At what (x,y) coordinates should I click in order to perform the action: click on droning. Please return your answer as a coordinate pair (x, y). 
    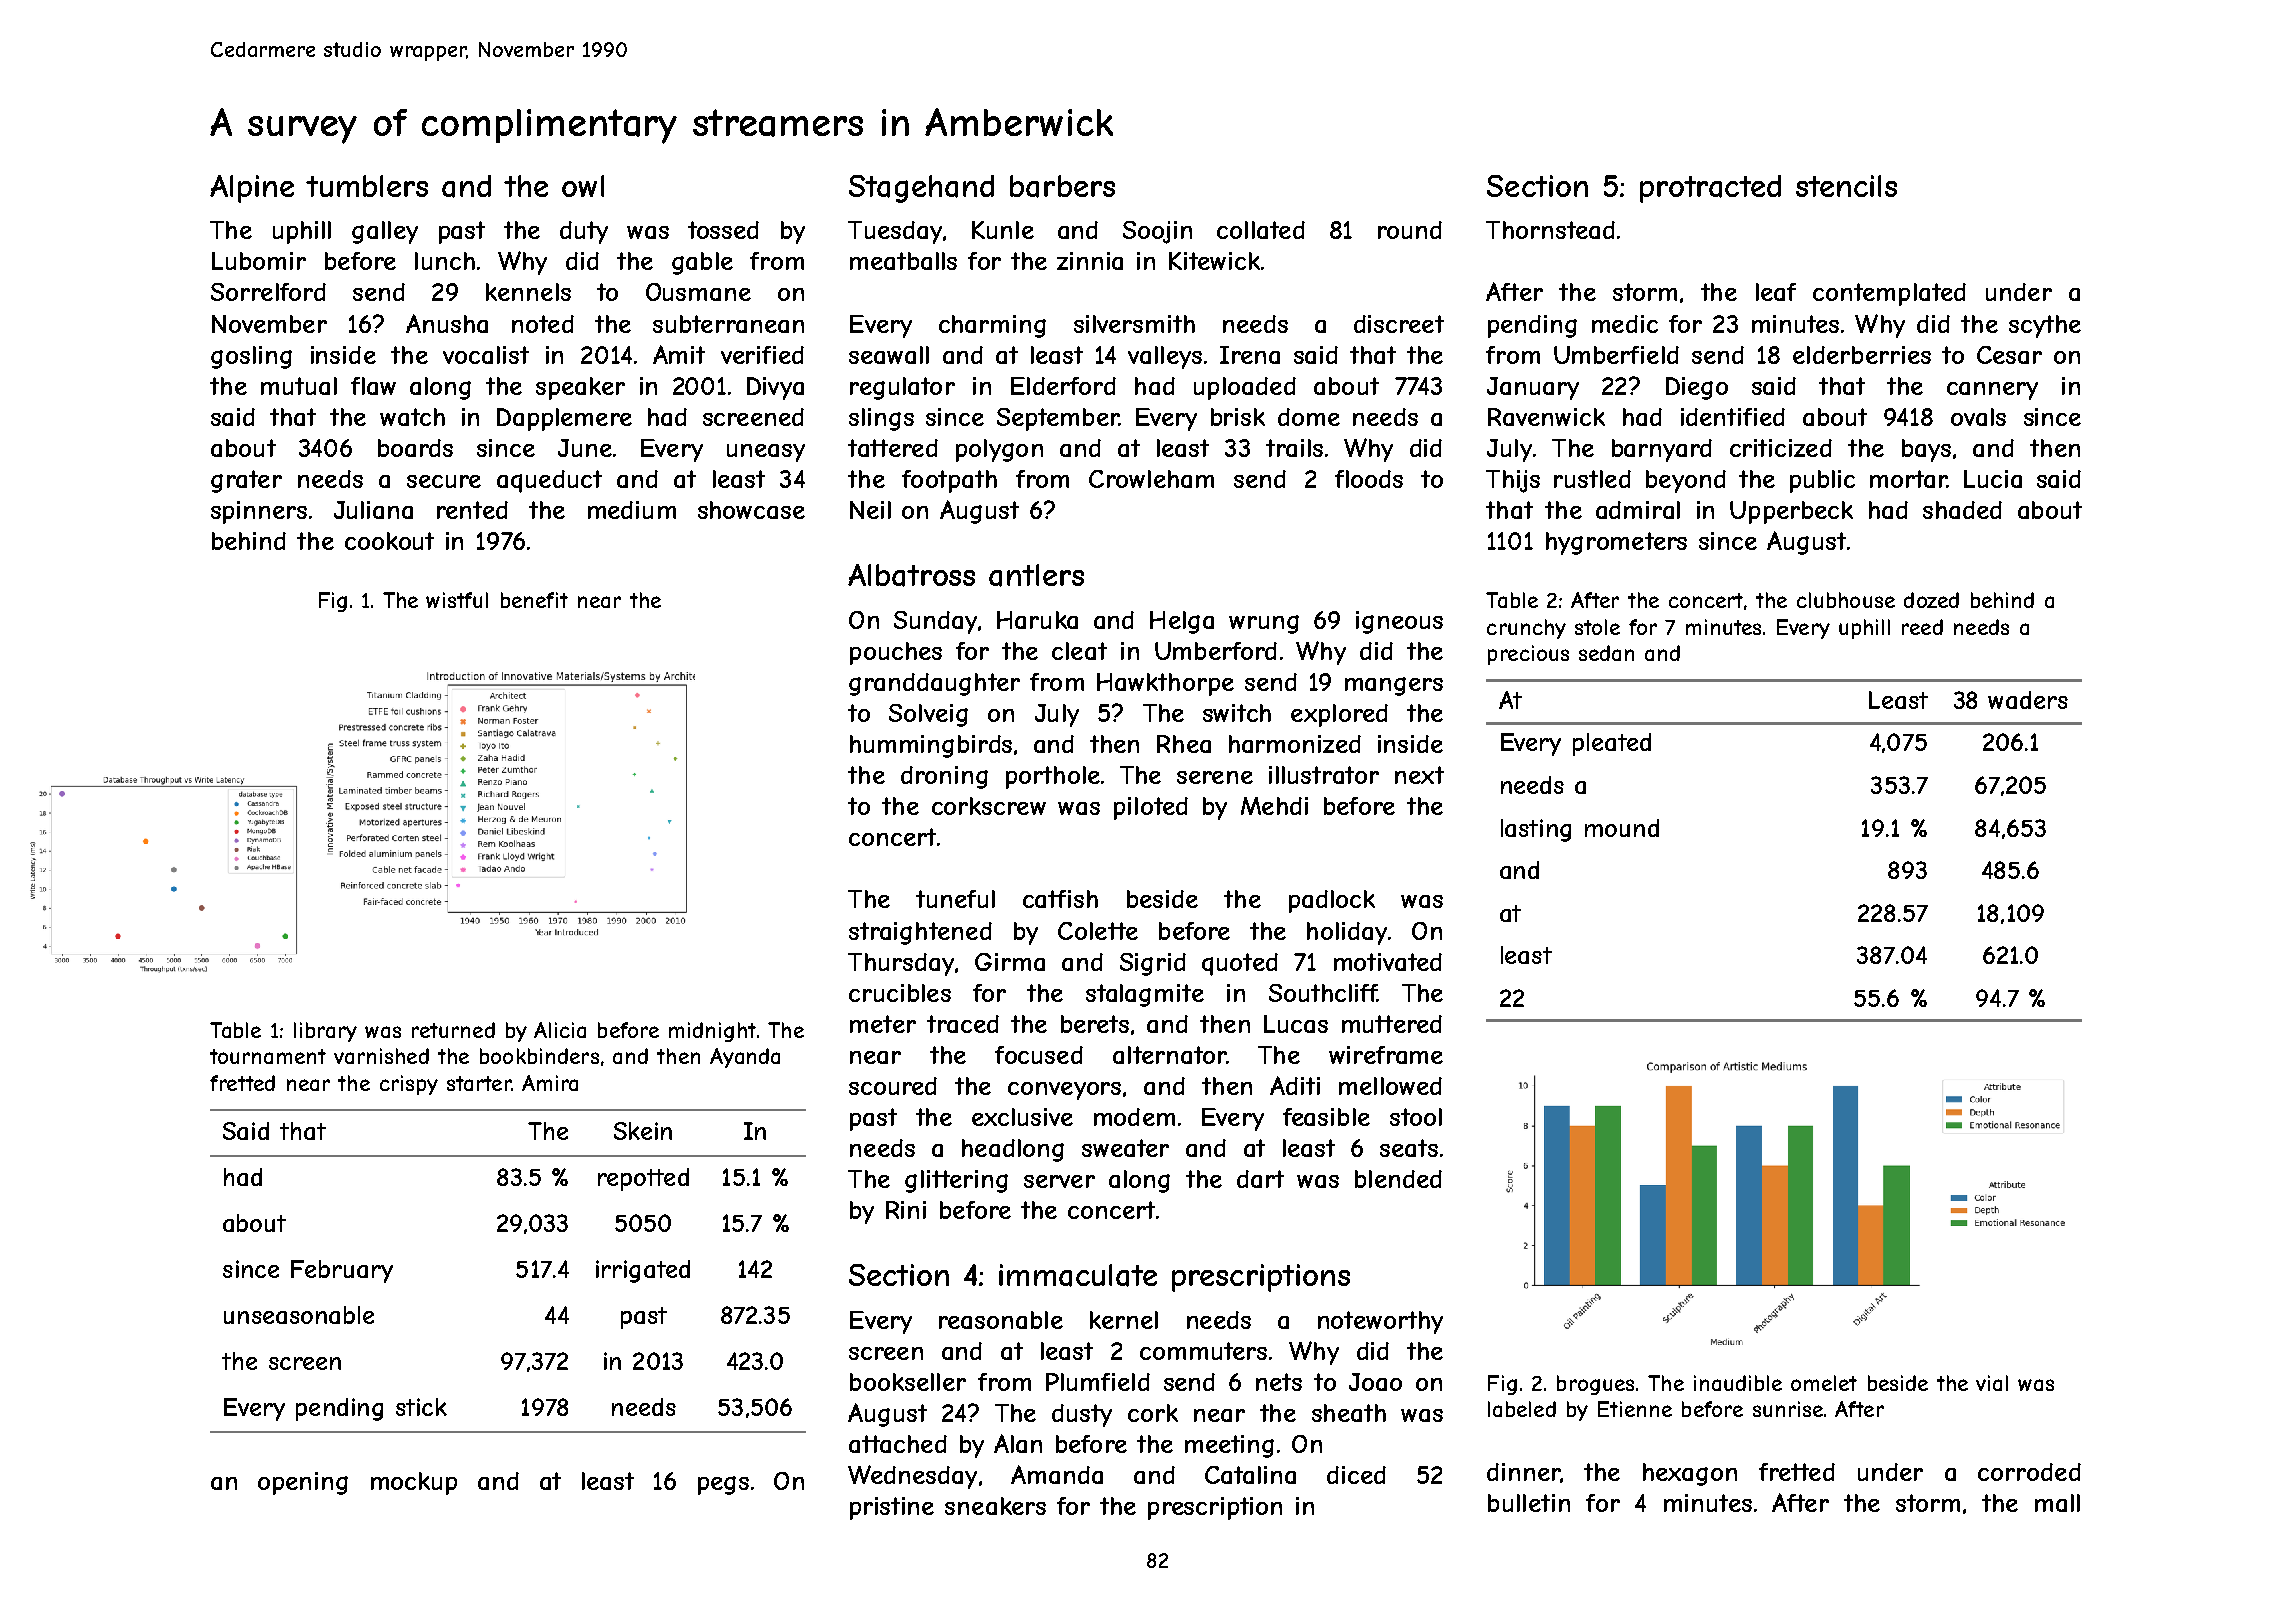
    Looking at the image, I should click on (944, 777).
